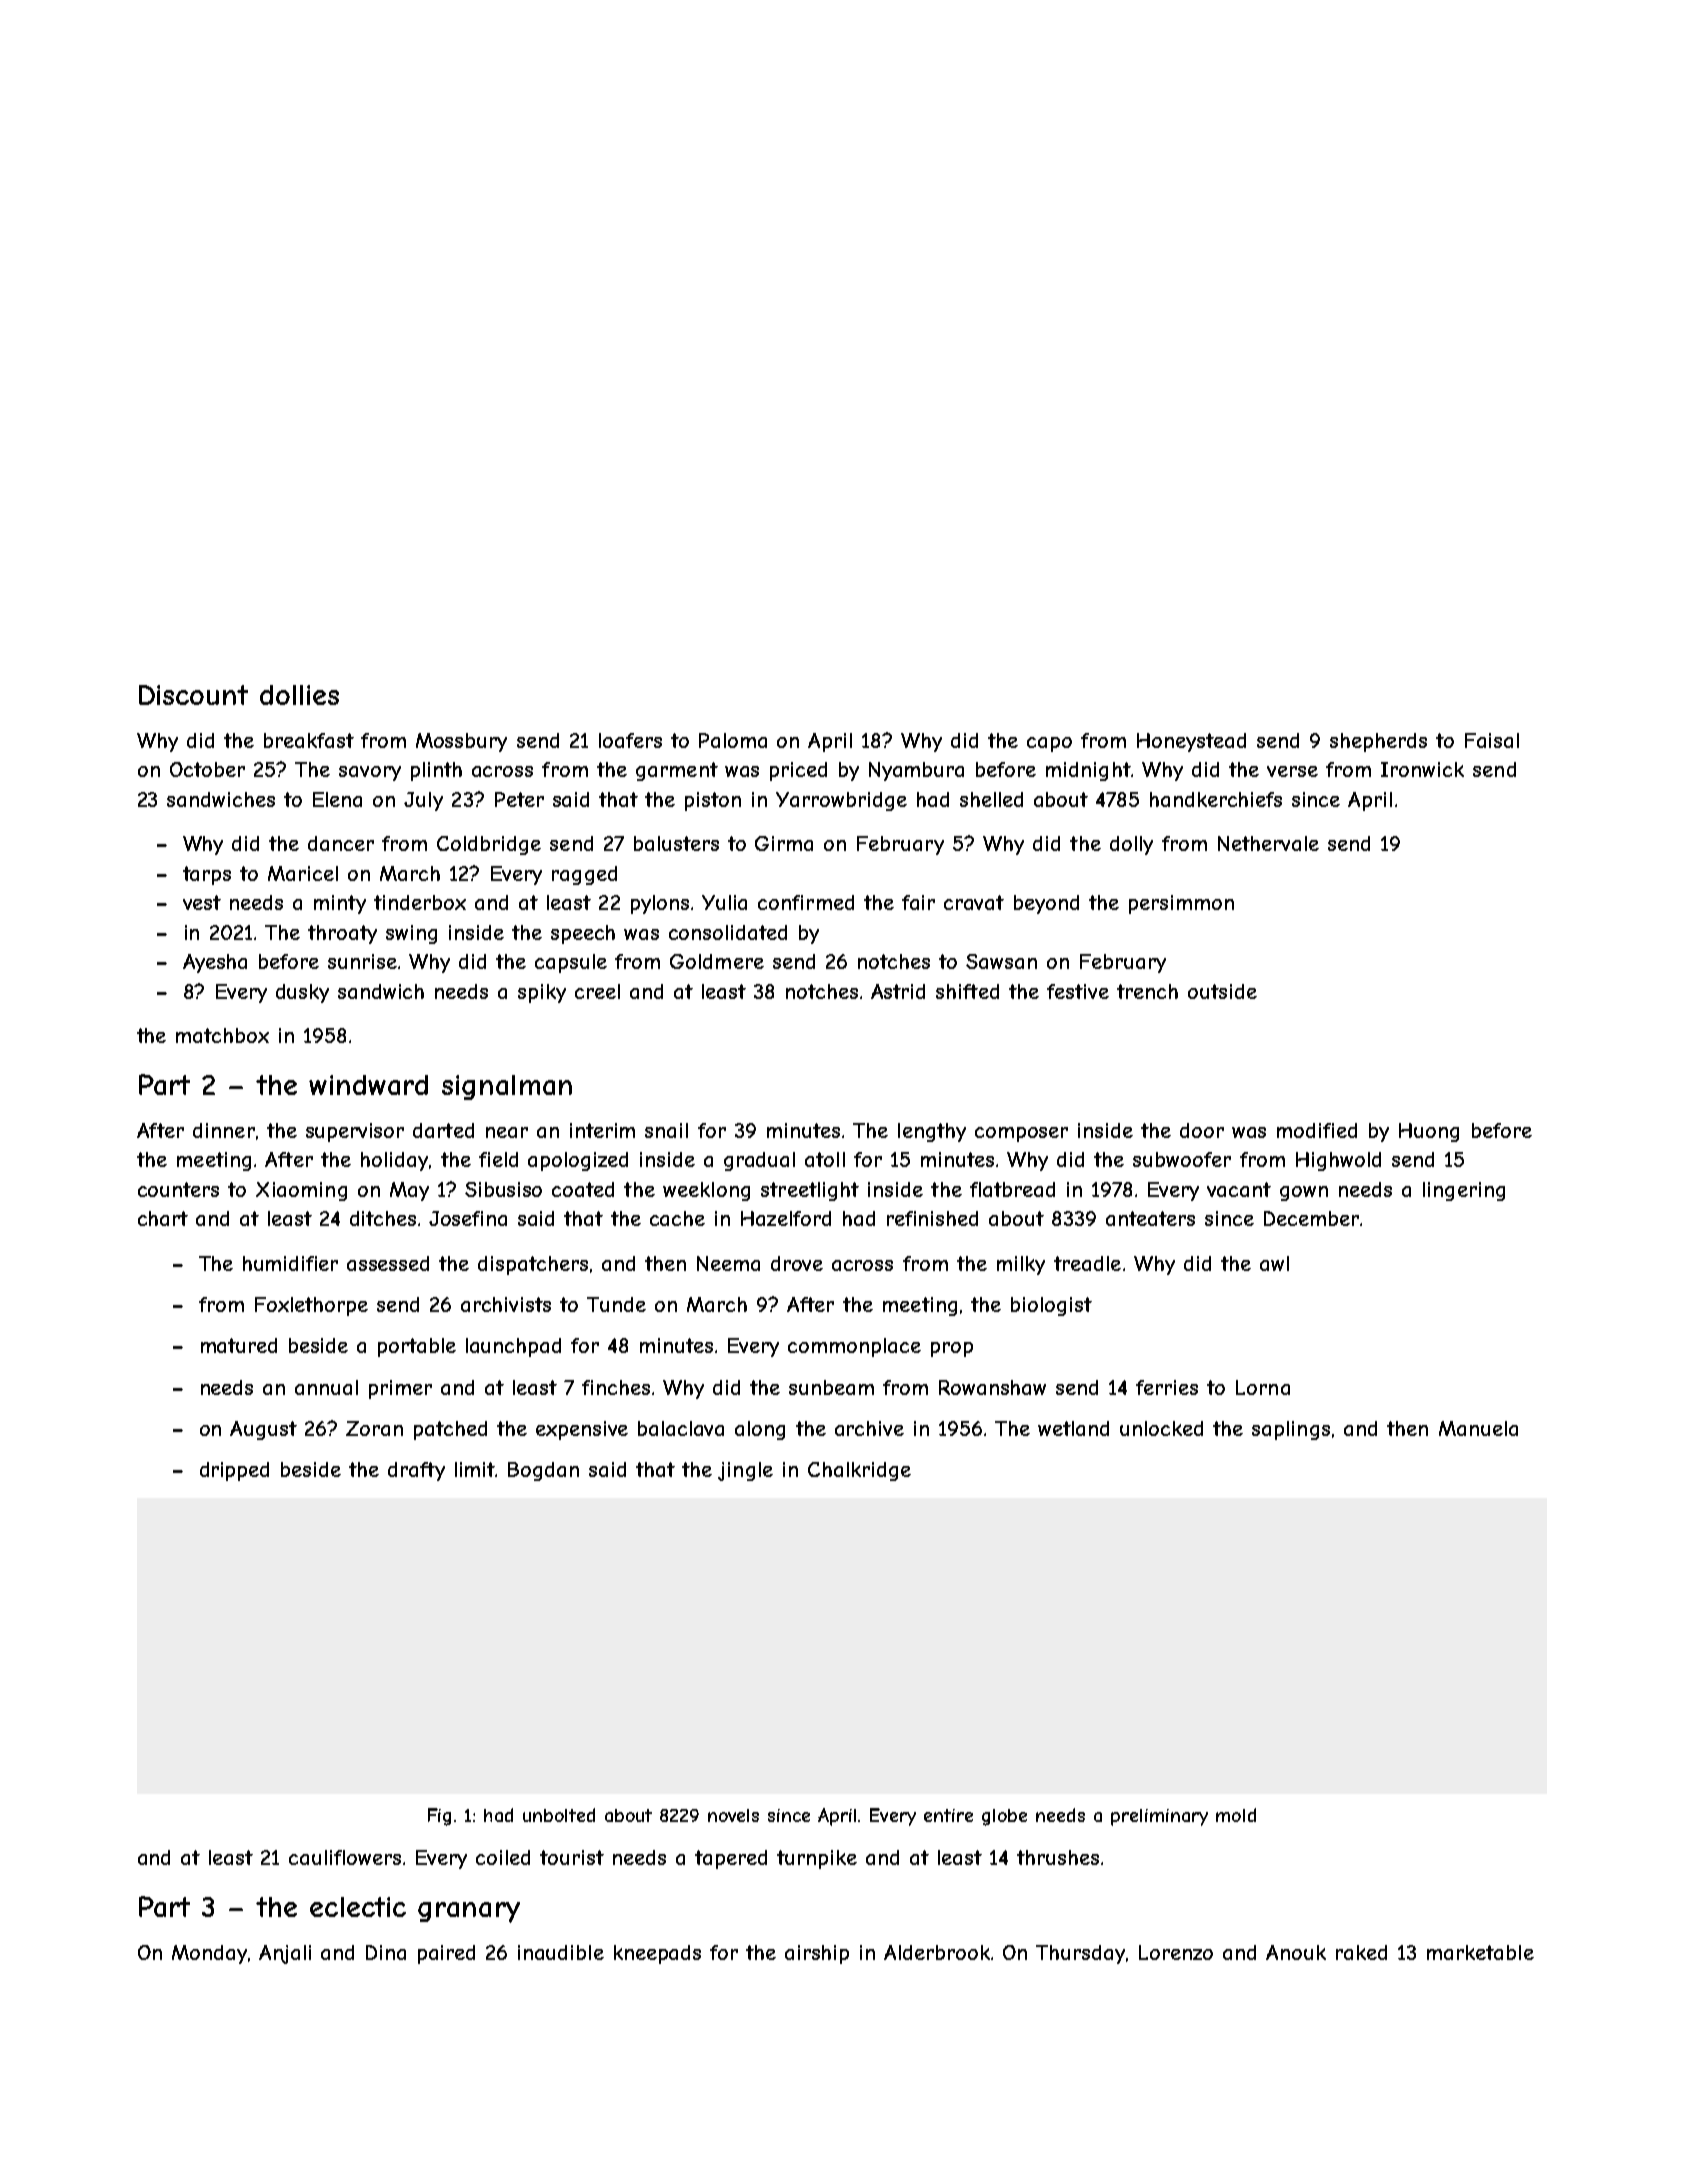  Describe the element at coordinates (1080, 1954) in the image. I see `Thursday` at that location.
